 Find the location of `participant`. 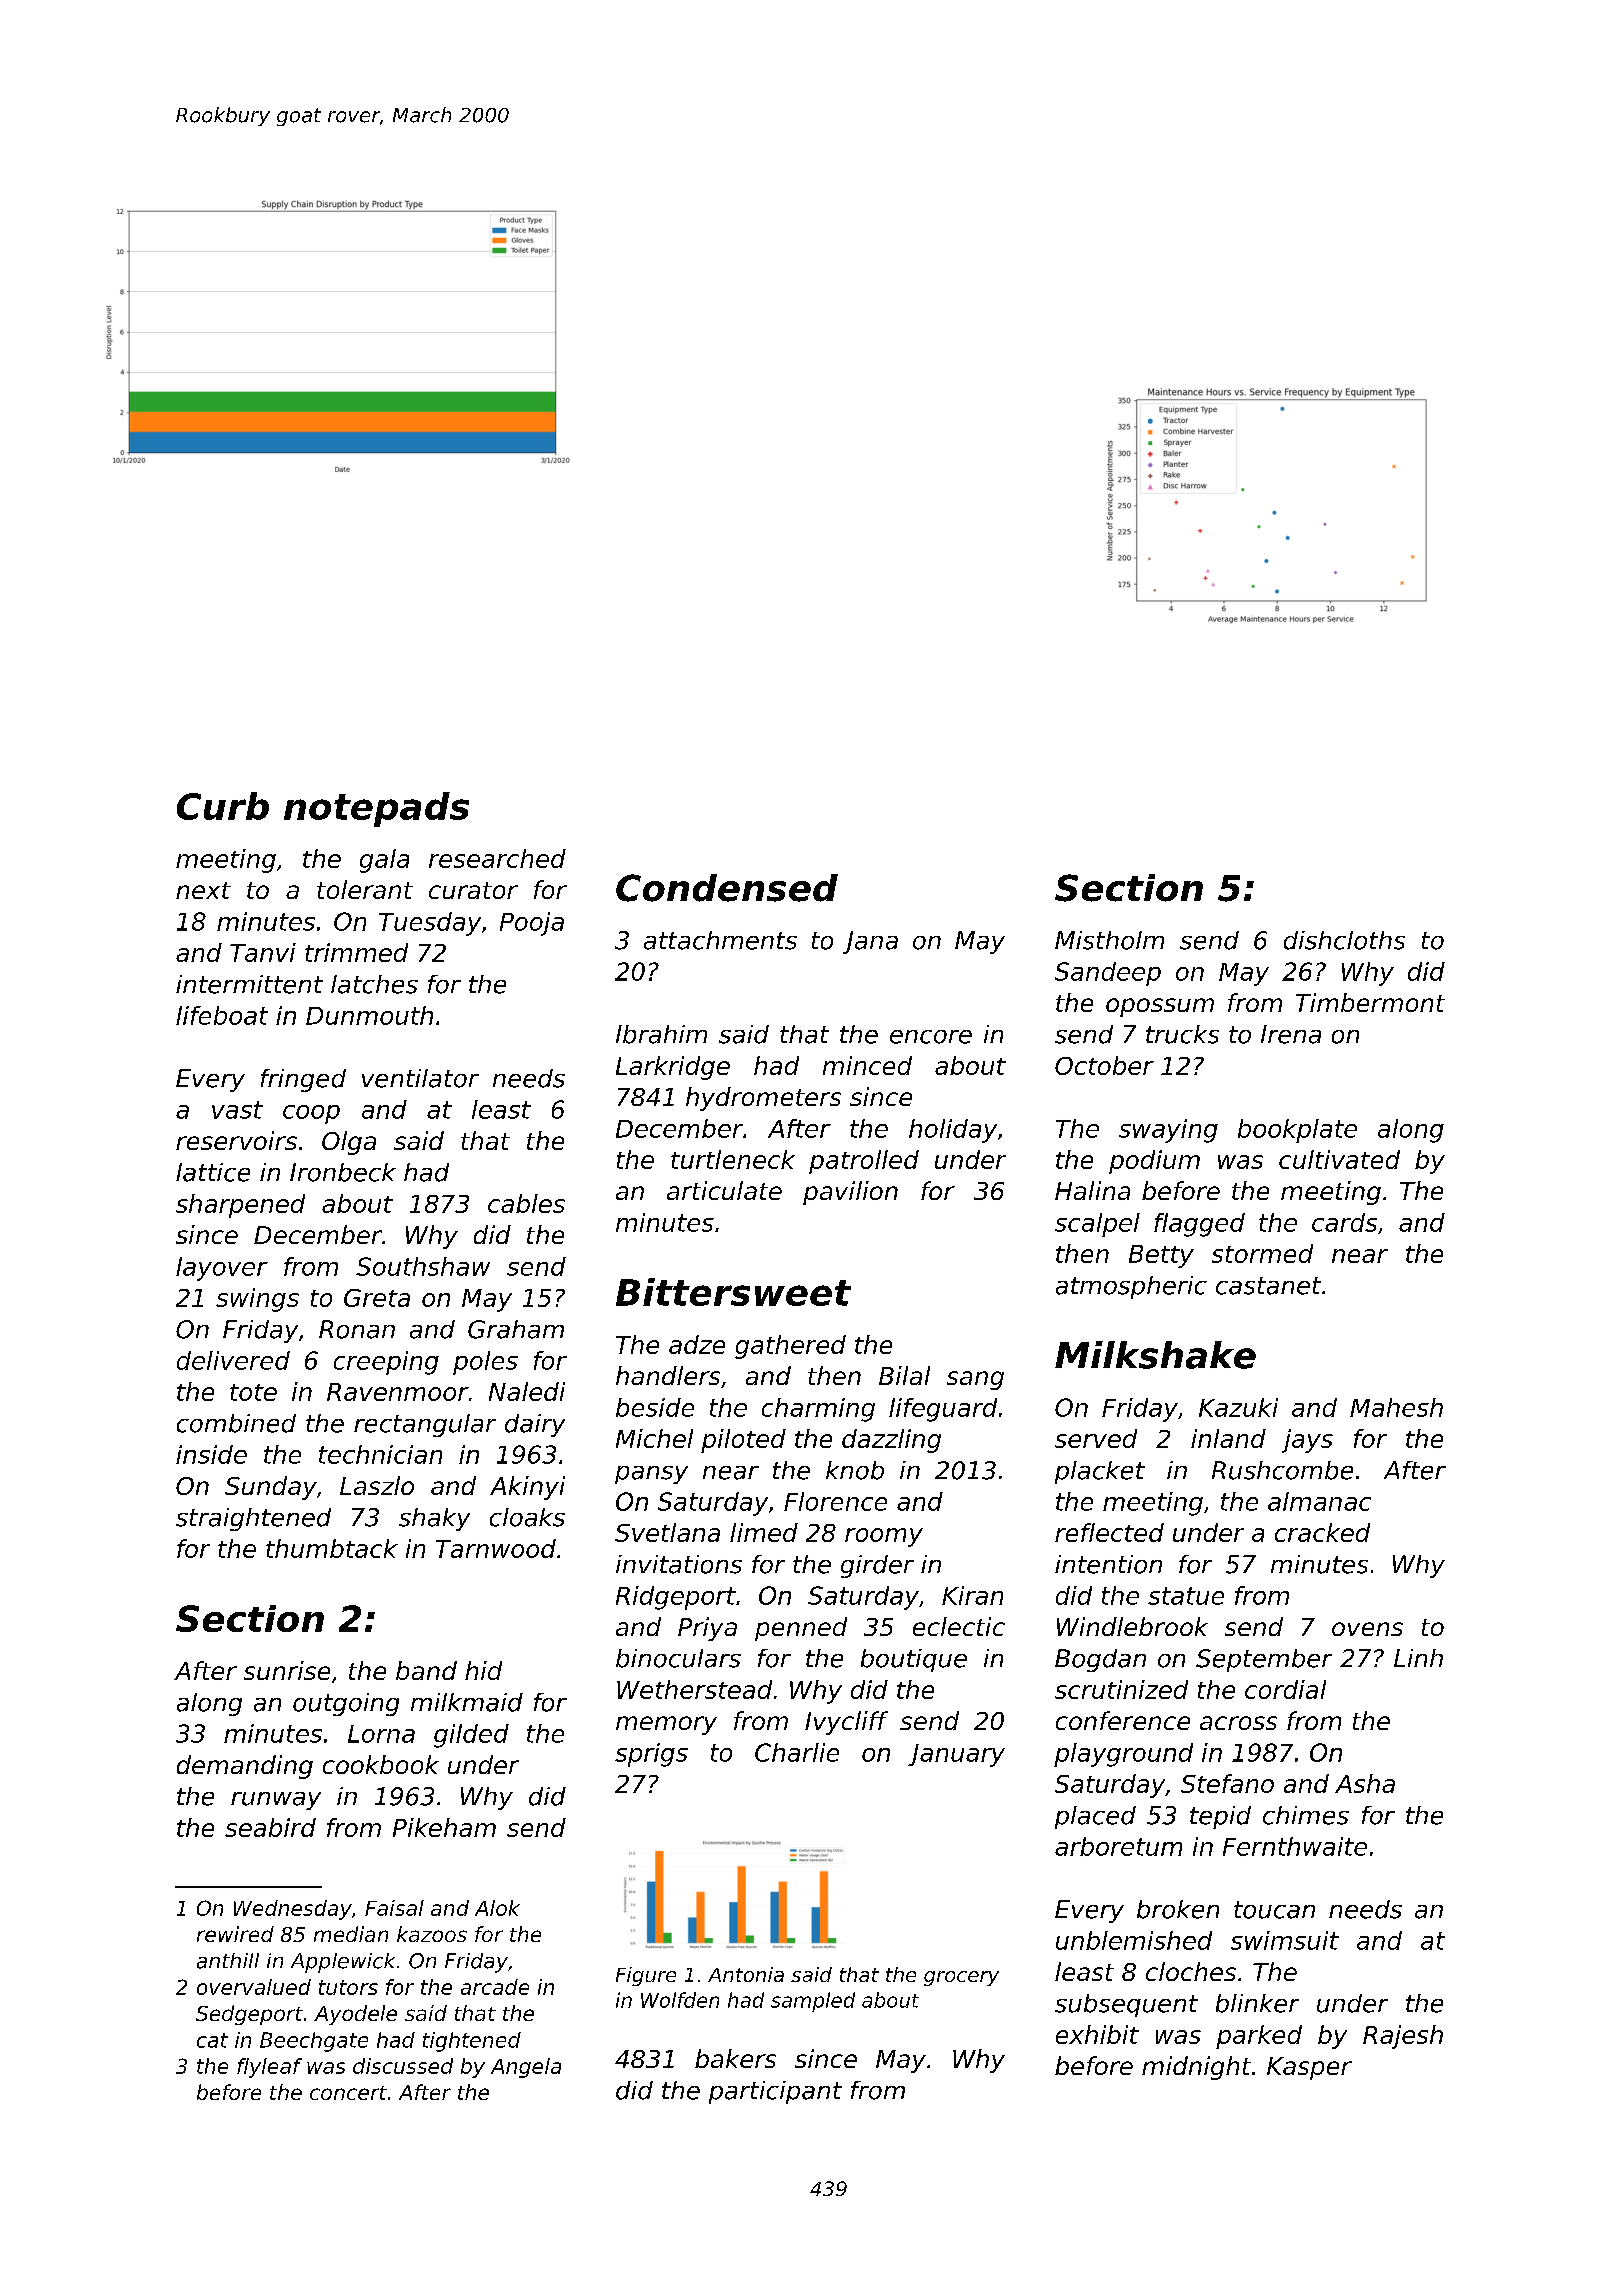

participant is located at coordinates (775, 2092).
